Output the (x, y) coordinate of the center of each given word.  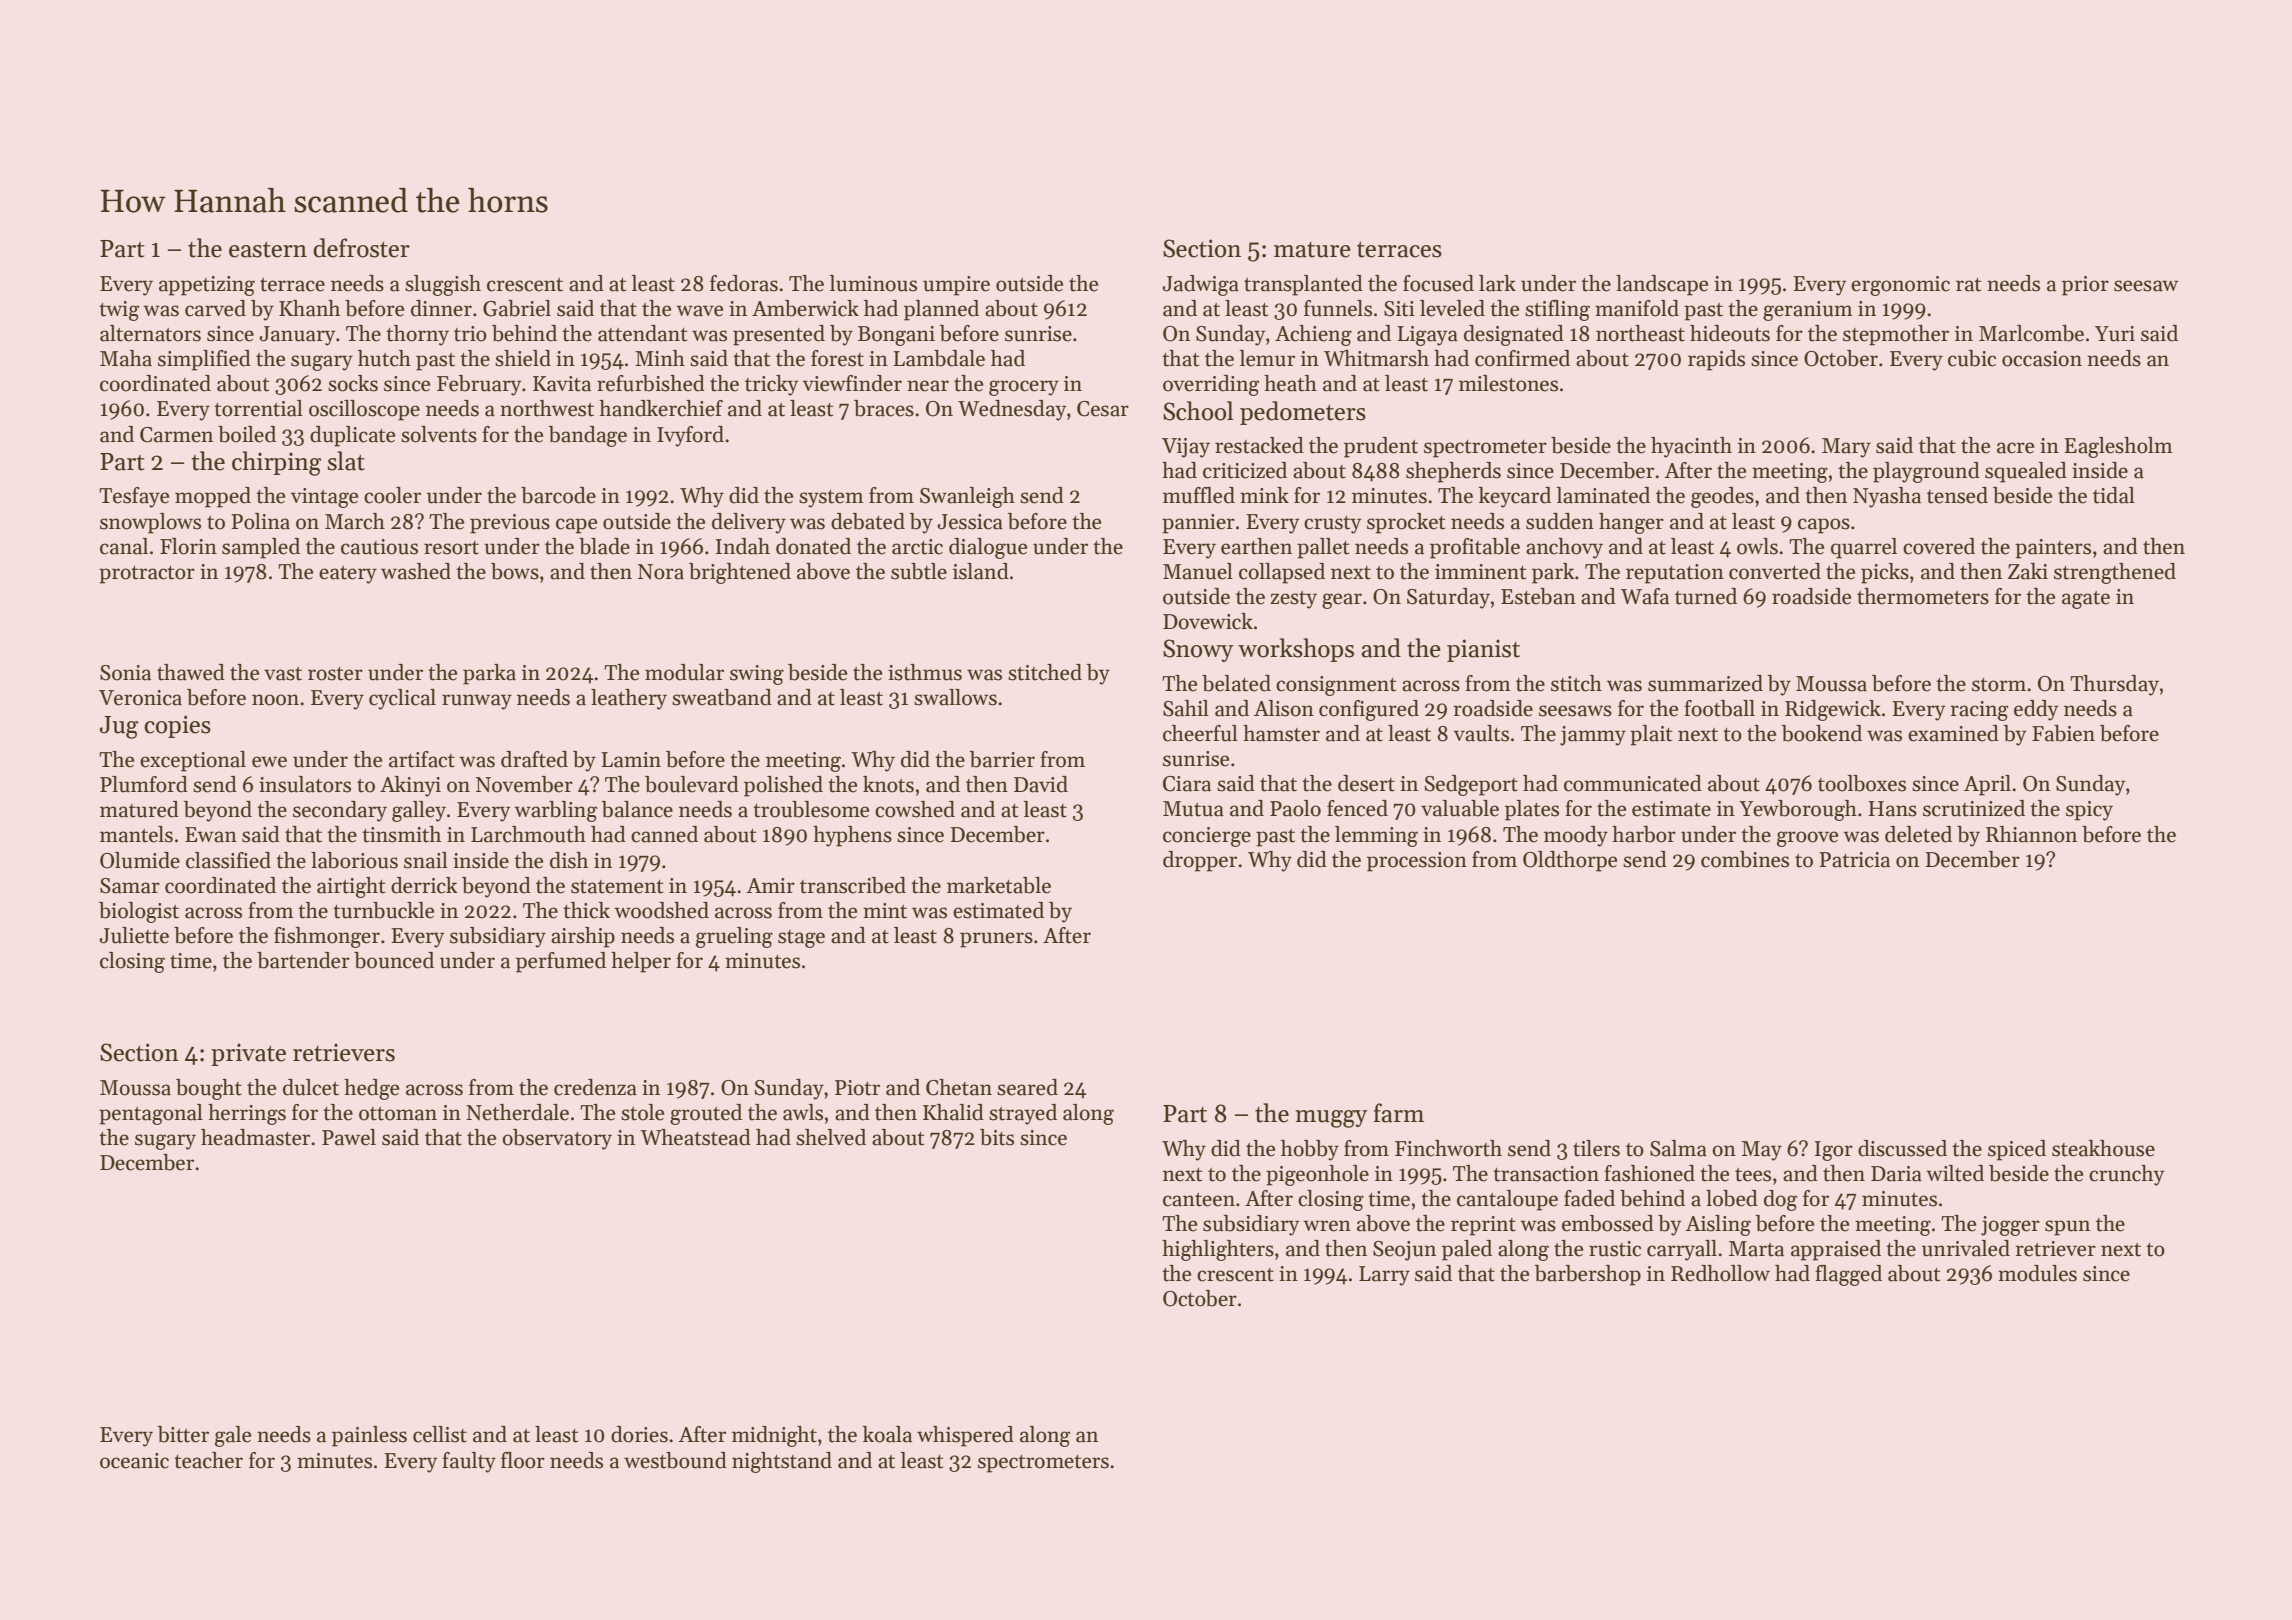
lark (1497, 283)
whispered (965, 1436)
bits (997, 1137)
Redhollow (1720, 1273)
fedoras (744, 283)
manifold (1637, 308)
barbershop (1588, 1275)
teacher (208, 1460)
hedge (371, 1089)
